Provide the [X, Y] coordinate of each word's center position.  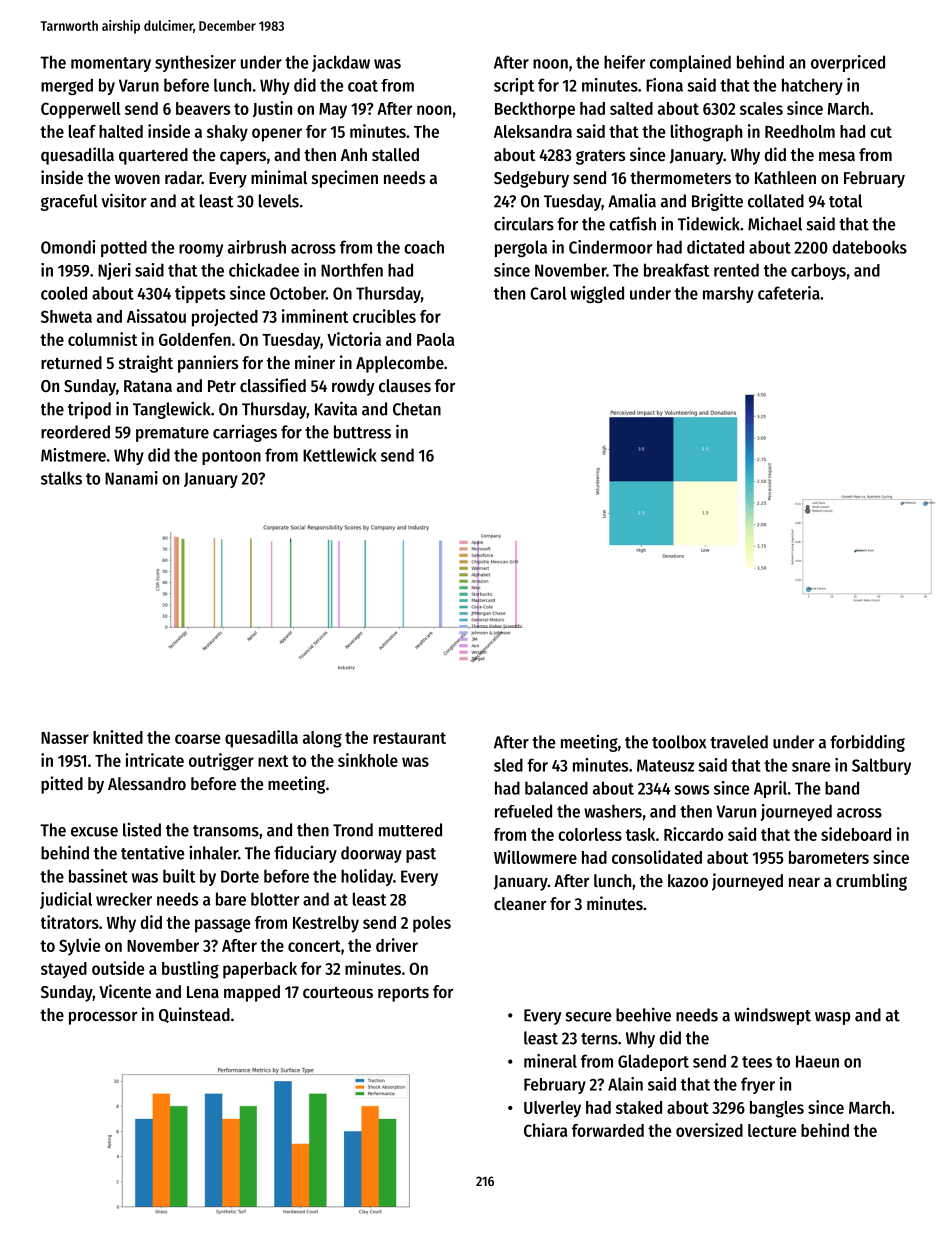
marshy [728, 294]
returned [71, 362]
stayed [64, 970]
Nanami [131, 478]
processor [103, 1018]
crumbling [871, 882]
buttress [362, 432]
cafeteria [789, 293]
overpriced [848, 63]
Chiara [545, 1130]
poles [432, 924]
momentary [111, 64]
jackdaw [341, 63]
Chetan [417, 409]
